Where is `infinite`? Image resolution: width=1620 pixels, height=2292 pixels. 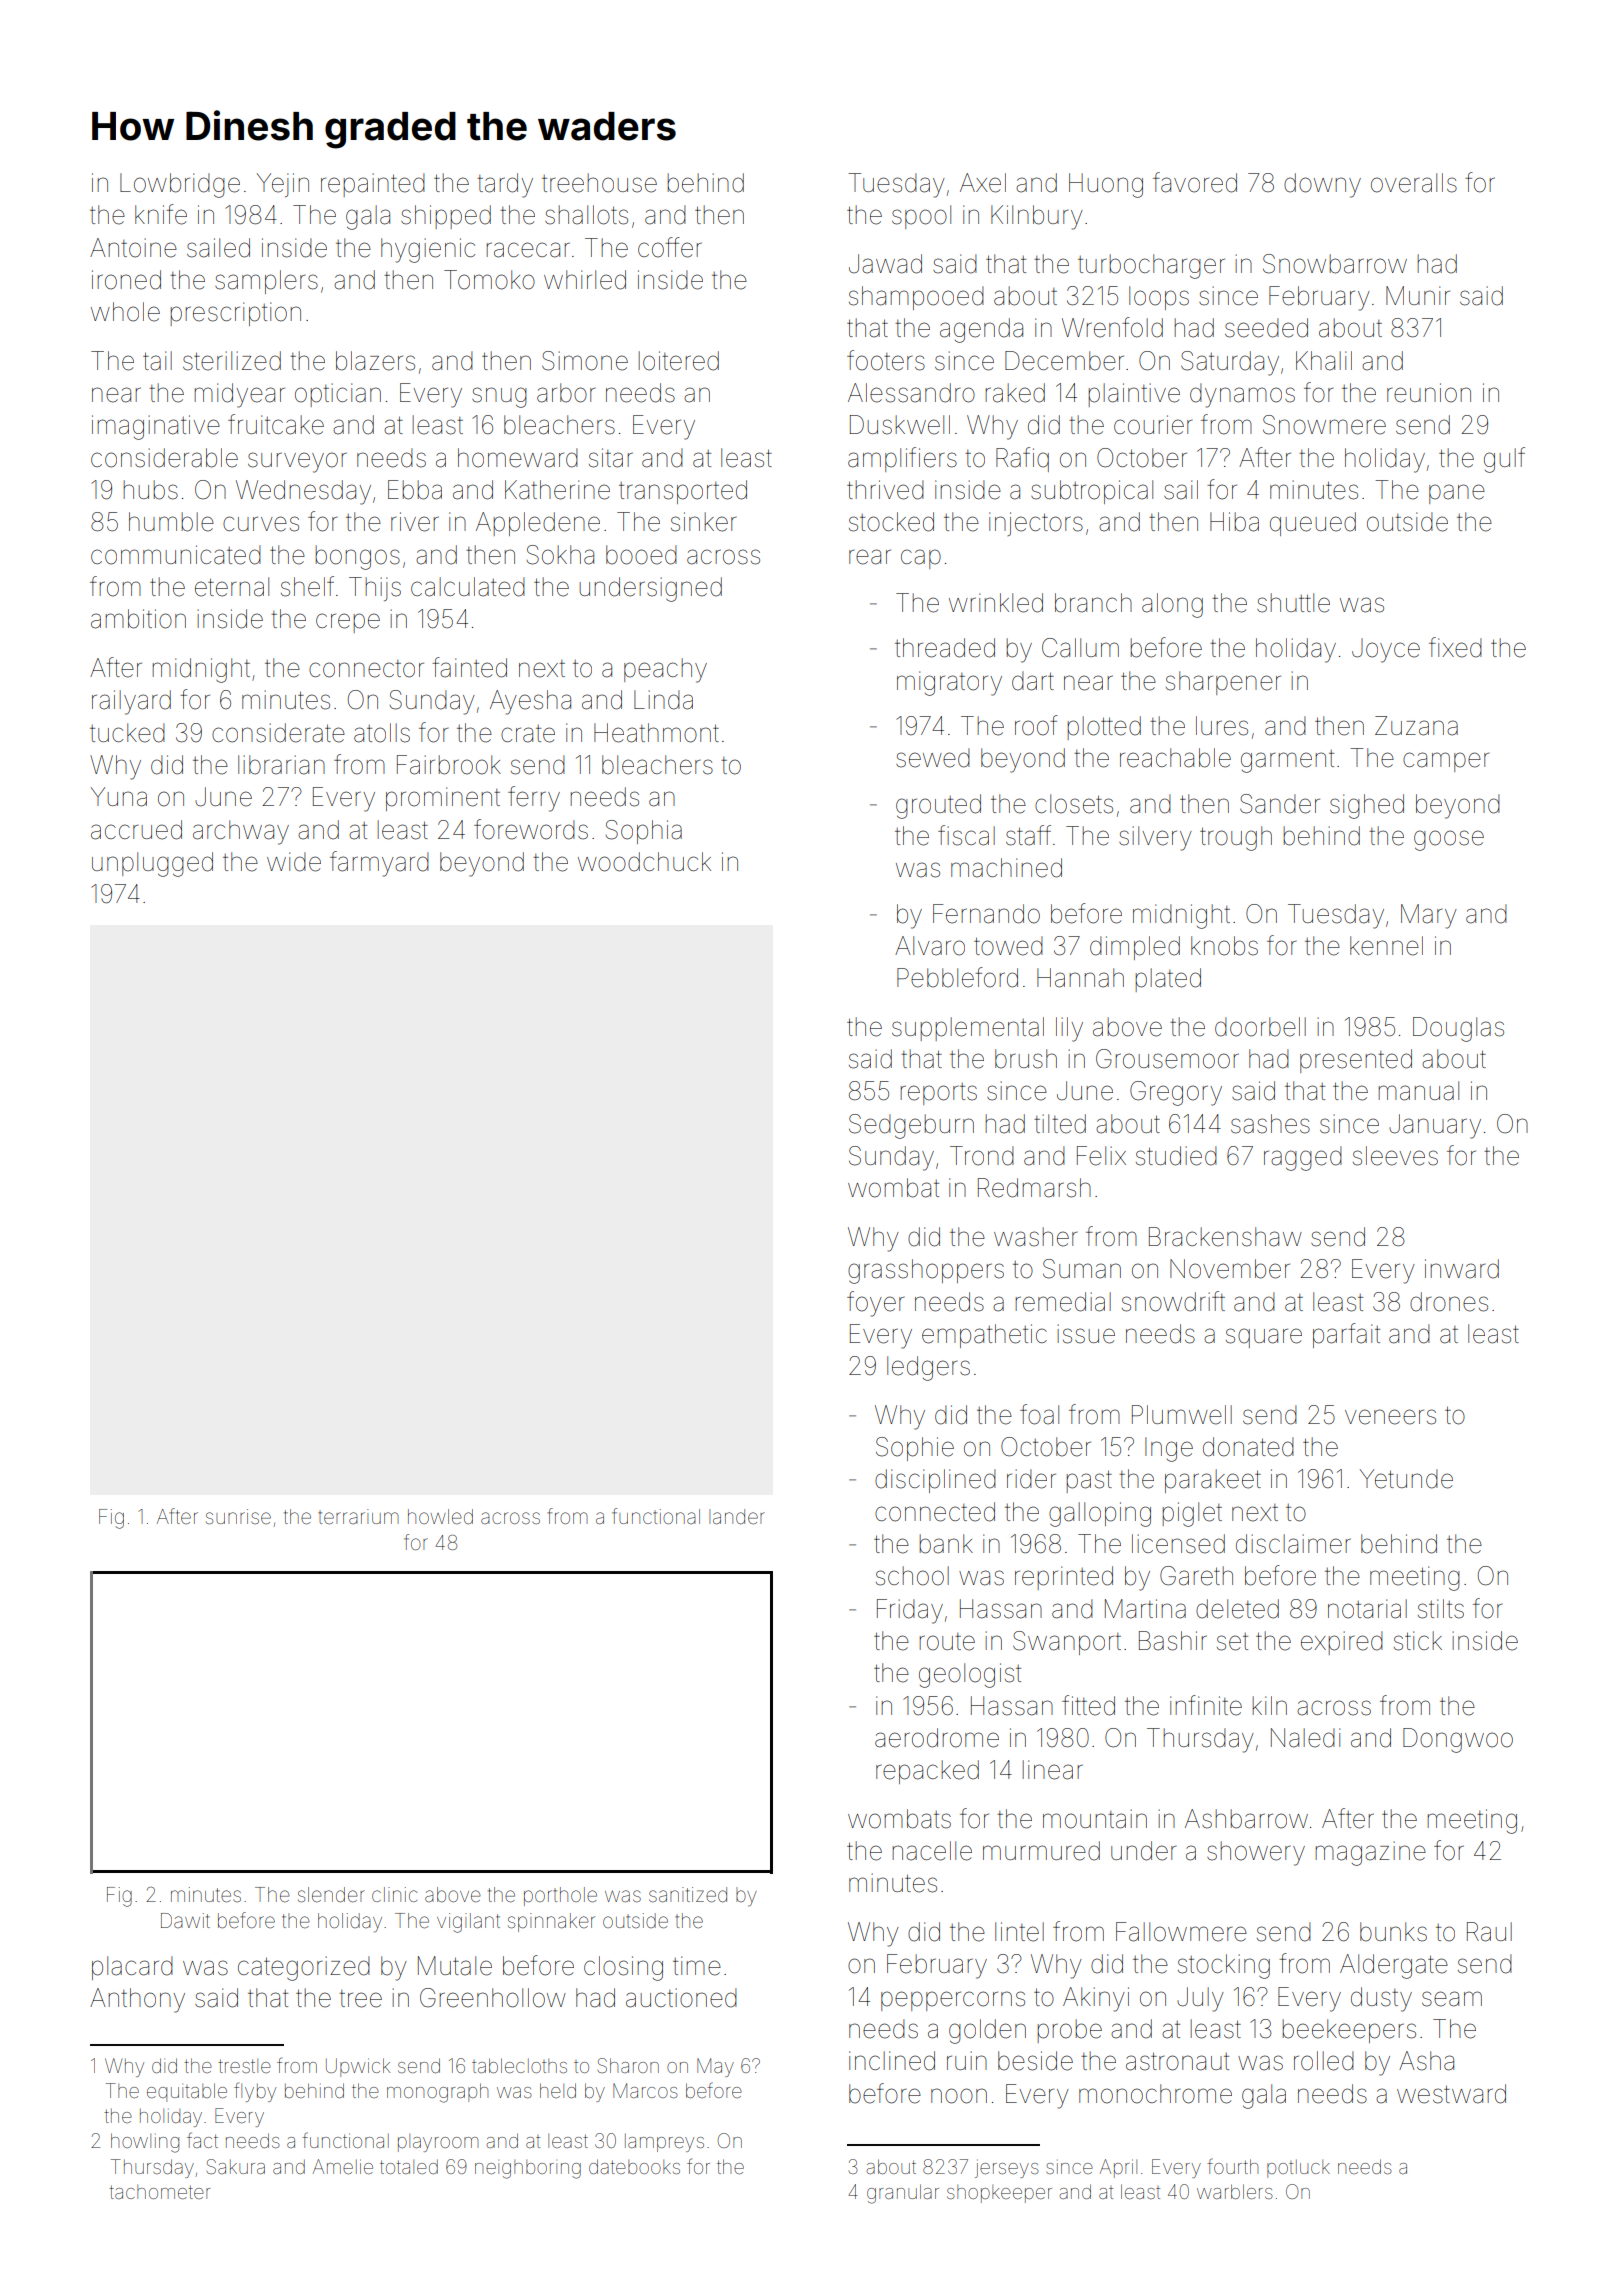 infinite is located at coordinates (1206, 1705).
